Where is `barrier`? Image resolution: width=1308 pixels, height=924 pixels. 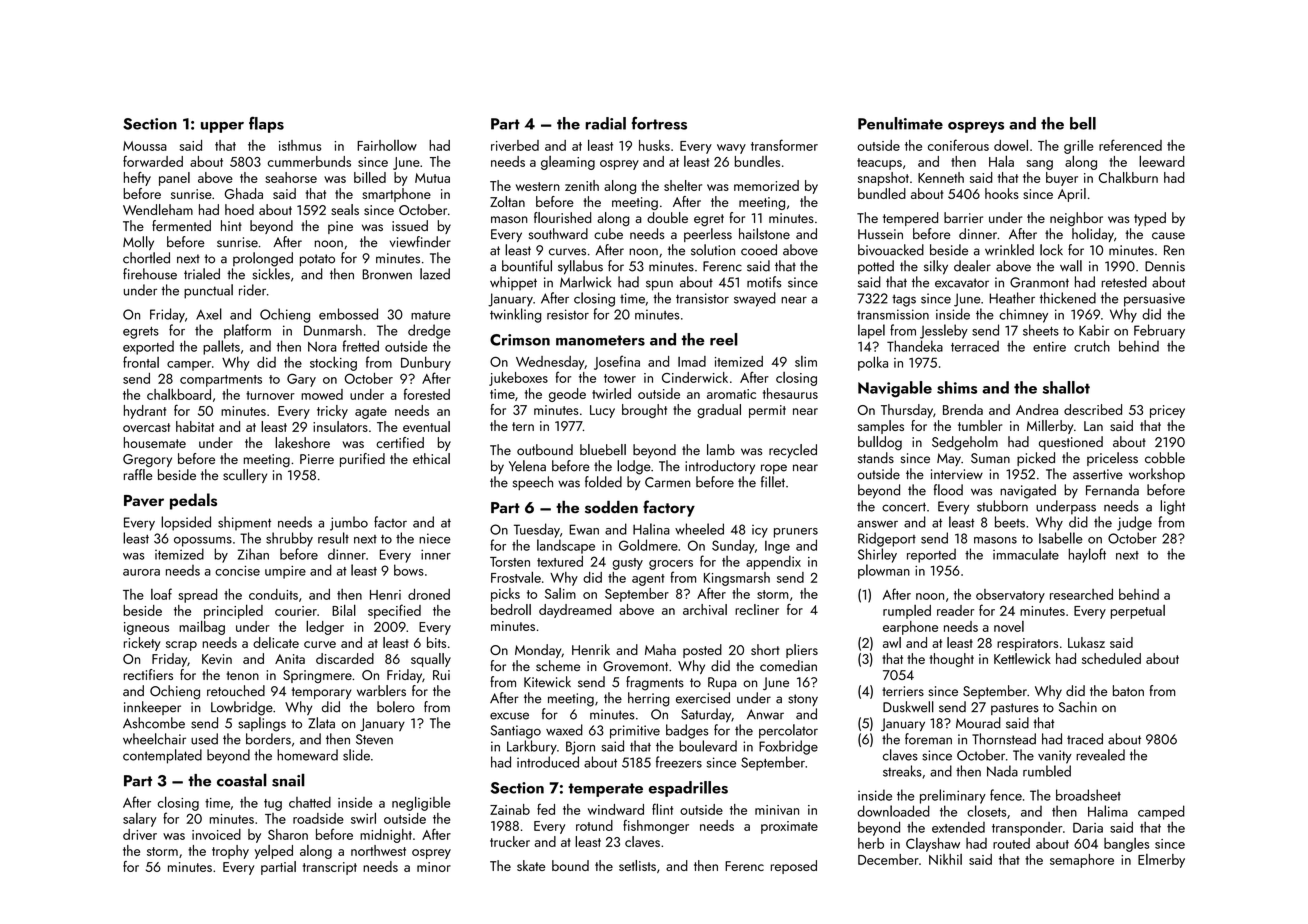 barrier is located at coordinates (963, 217).
